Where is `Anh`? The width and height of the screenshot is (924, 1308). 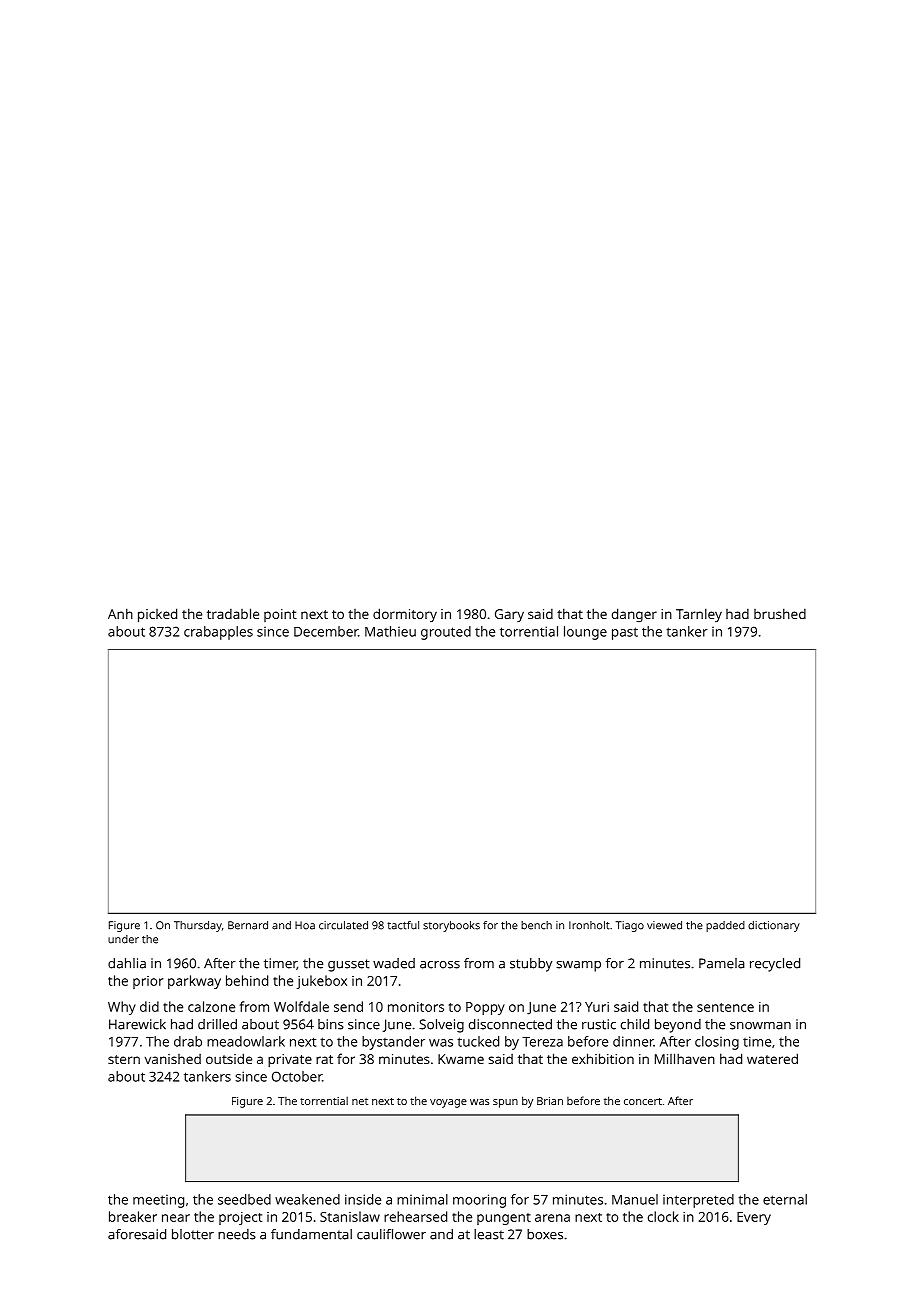 Anh is located at coordinates (120, 613).
